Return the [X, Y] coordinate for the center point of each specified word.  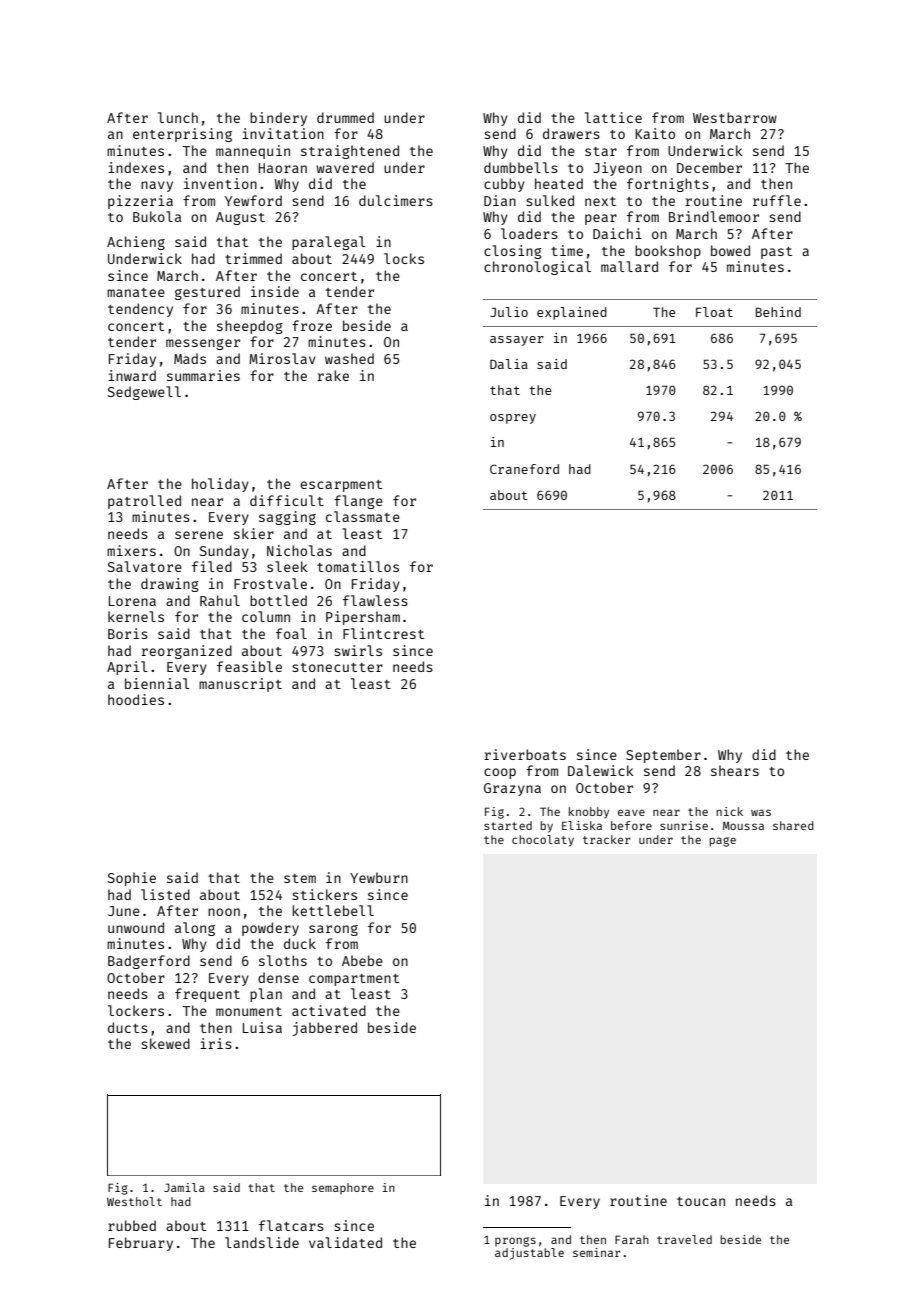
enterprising [182, 135]
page [722, 842]
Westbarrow [735, 117]
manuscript [240, 685]
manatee [136, 292]
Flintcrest [383, 633]
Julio [509, 312]
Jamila [184, 1187]
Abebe [362, 960]
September [663, 756]
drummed [345, 117]
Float [714, 312]
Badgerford [149, 962]
